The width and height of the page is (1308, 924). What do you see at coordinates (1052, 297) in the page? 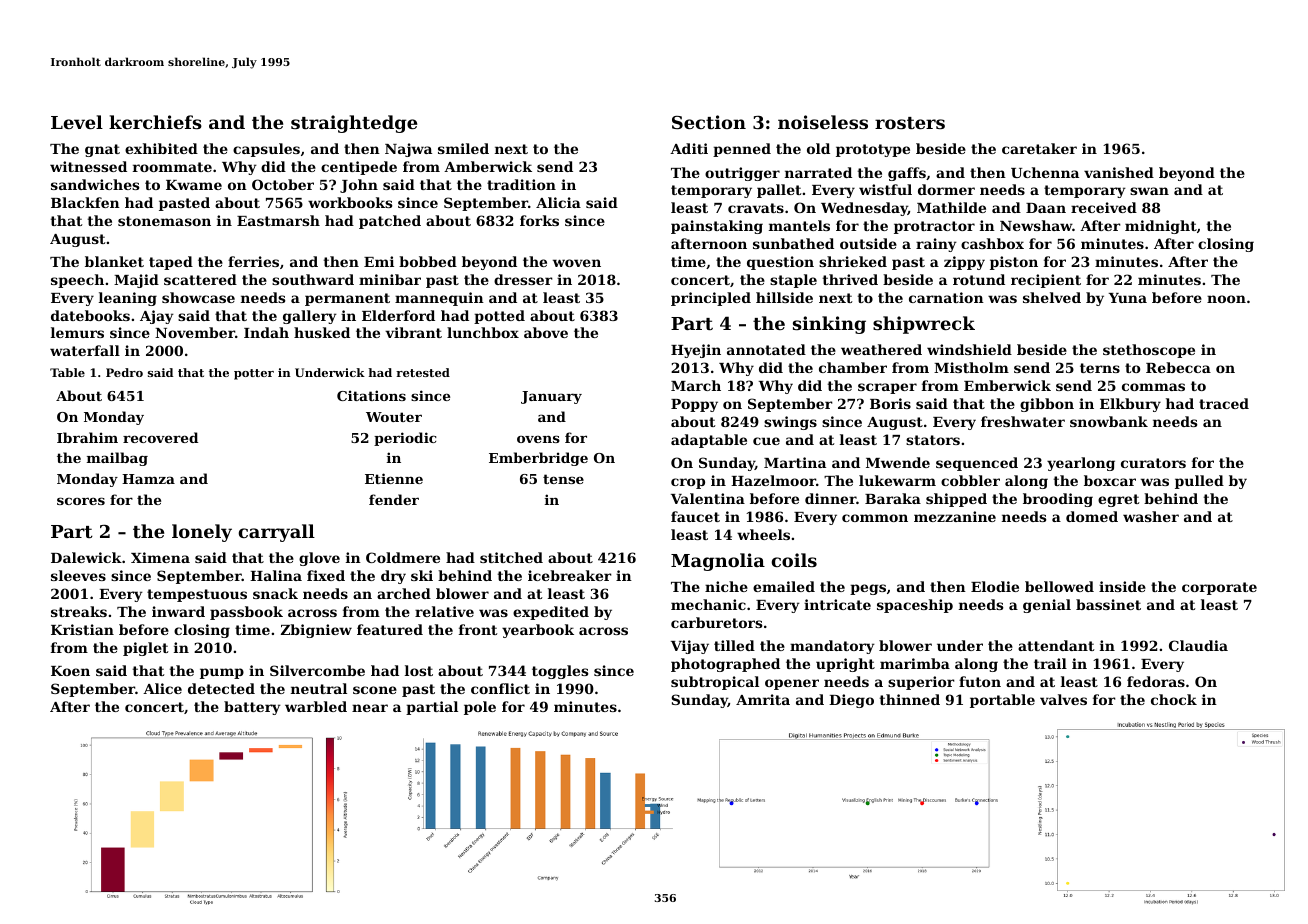
I see `shelved` at bounding box center [1052, 297].
